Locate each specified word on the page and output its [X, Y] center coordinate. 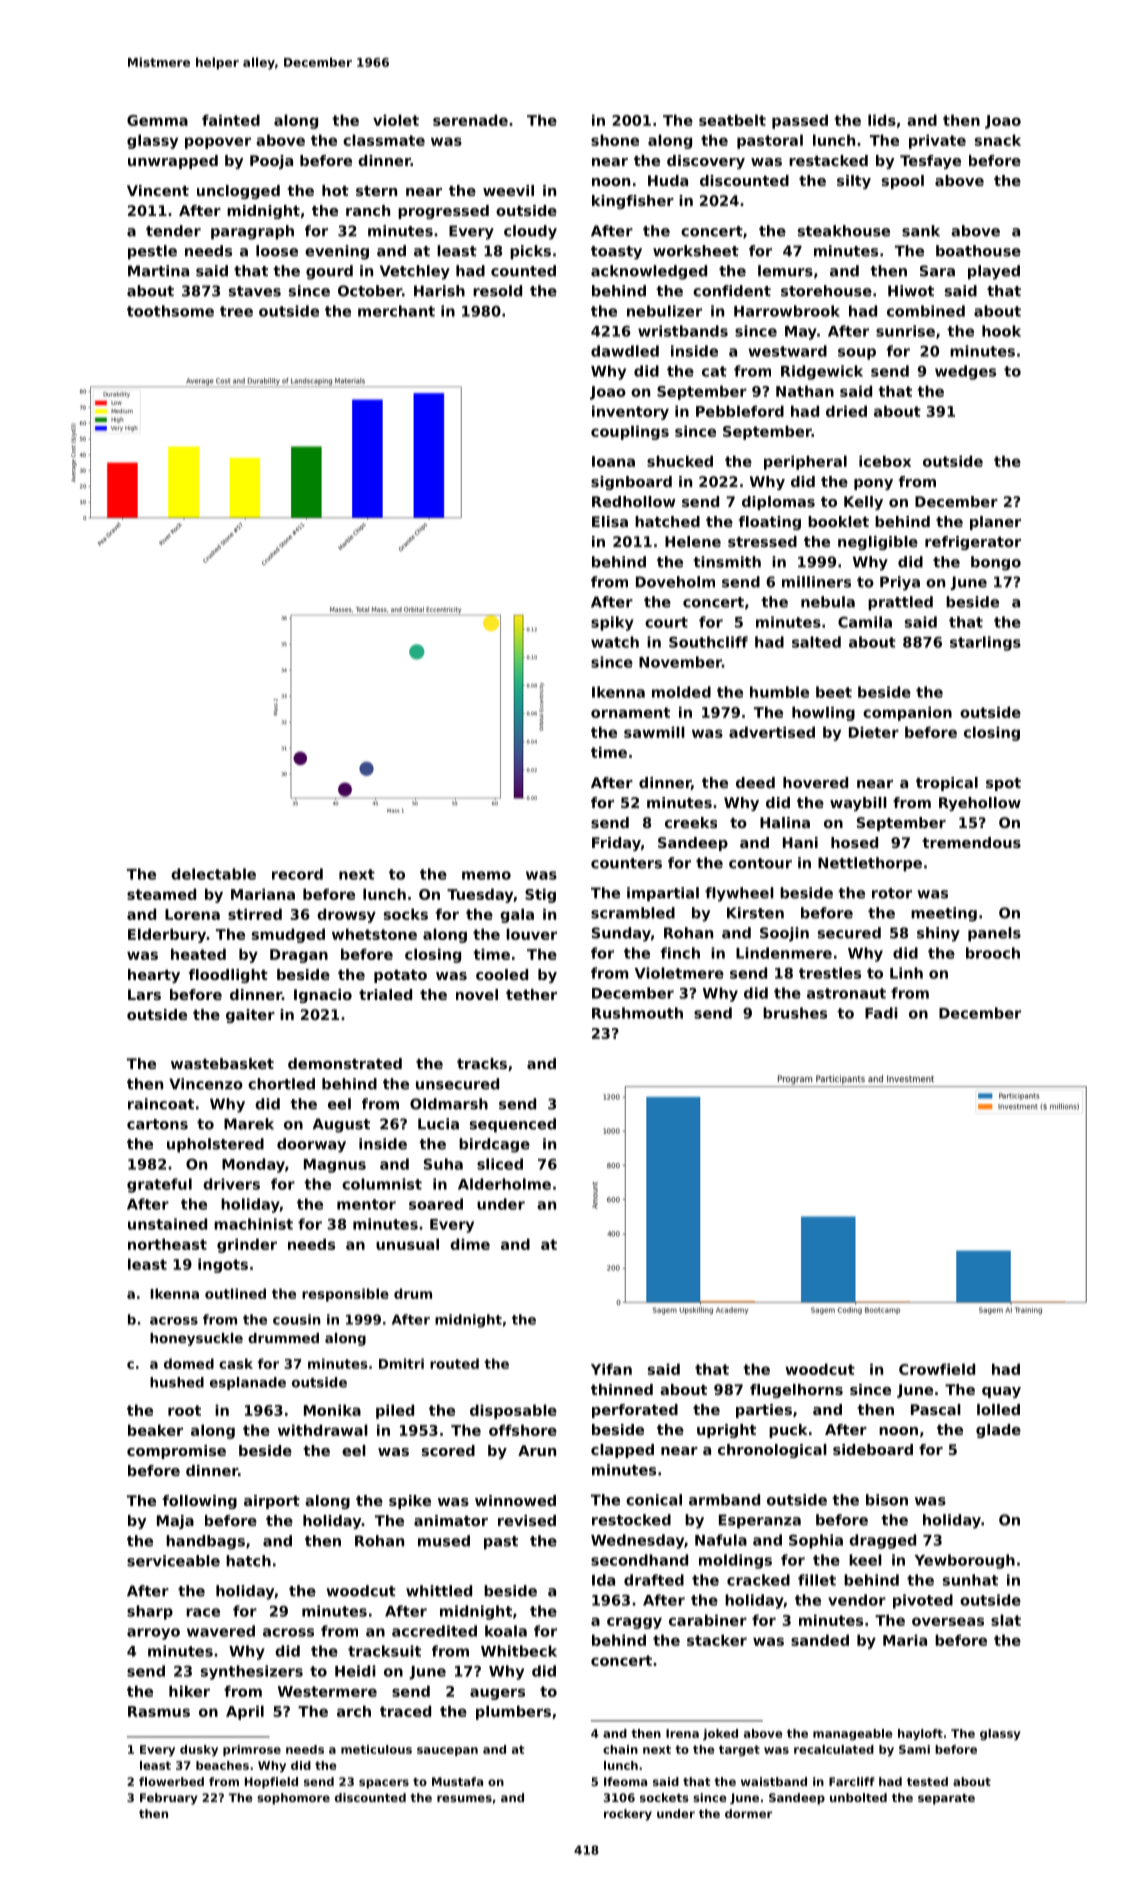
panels [994, 934]
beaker [155, 1430]
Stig [540, 895]
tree [236, 311]
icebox [885, 461]
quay [1001, 1392]
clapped [622, 1451]
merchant [396, 311]
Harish [439, 291]
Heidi [355, 1671]
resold [497, 291]
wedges [965, 372]
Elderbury [167, 935]
